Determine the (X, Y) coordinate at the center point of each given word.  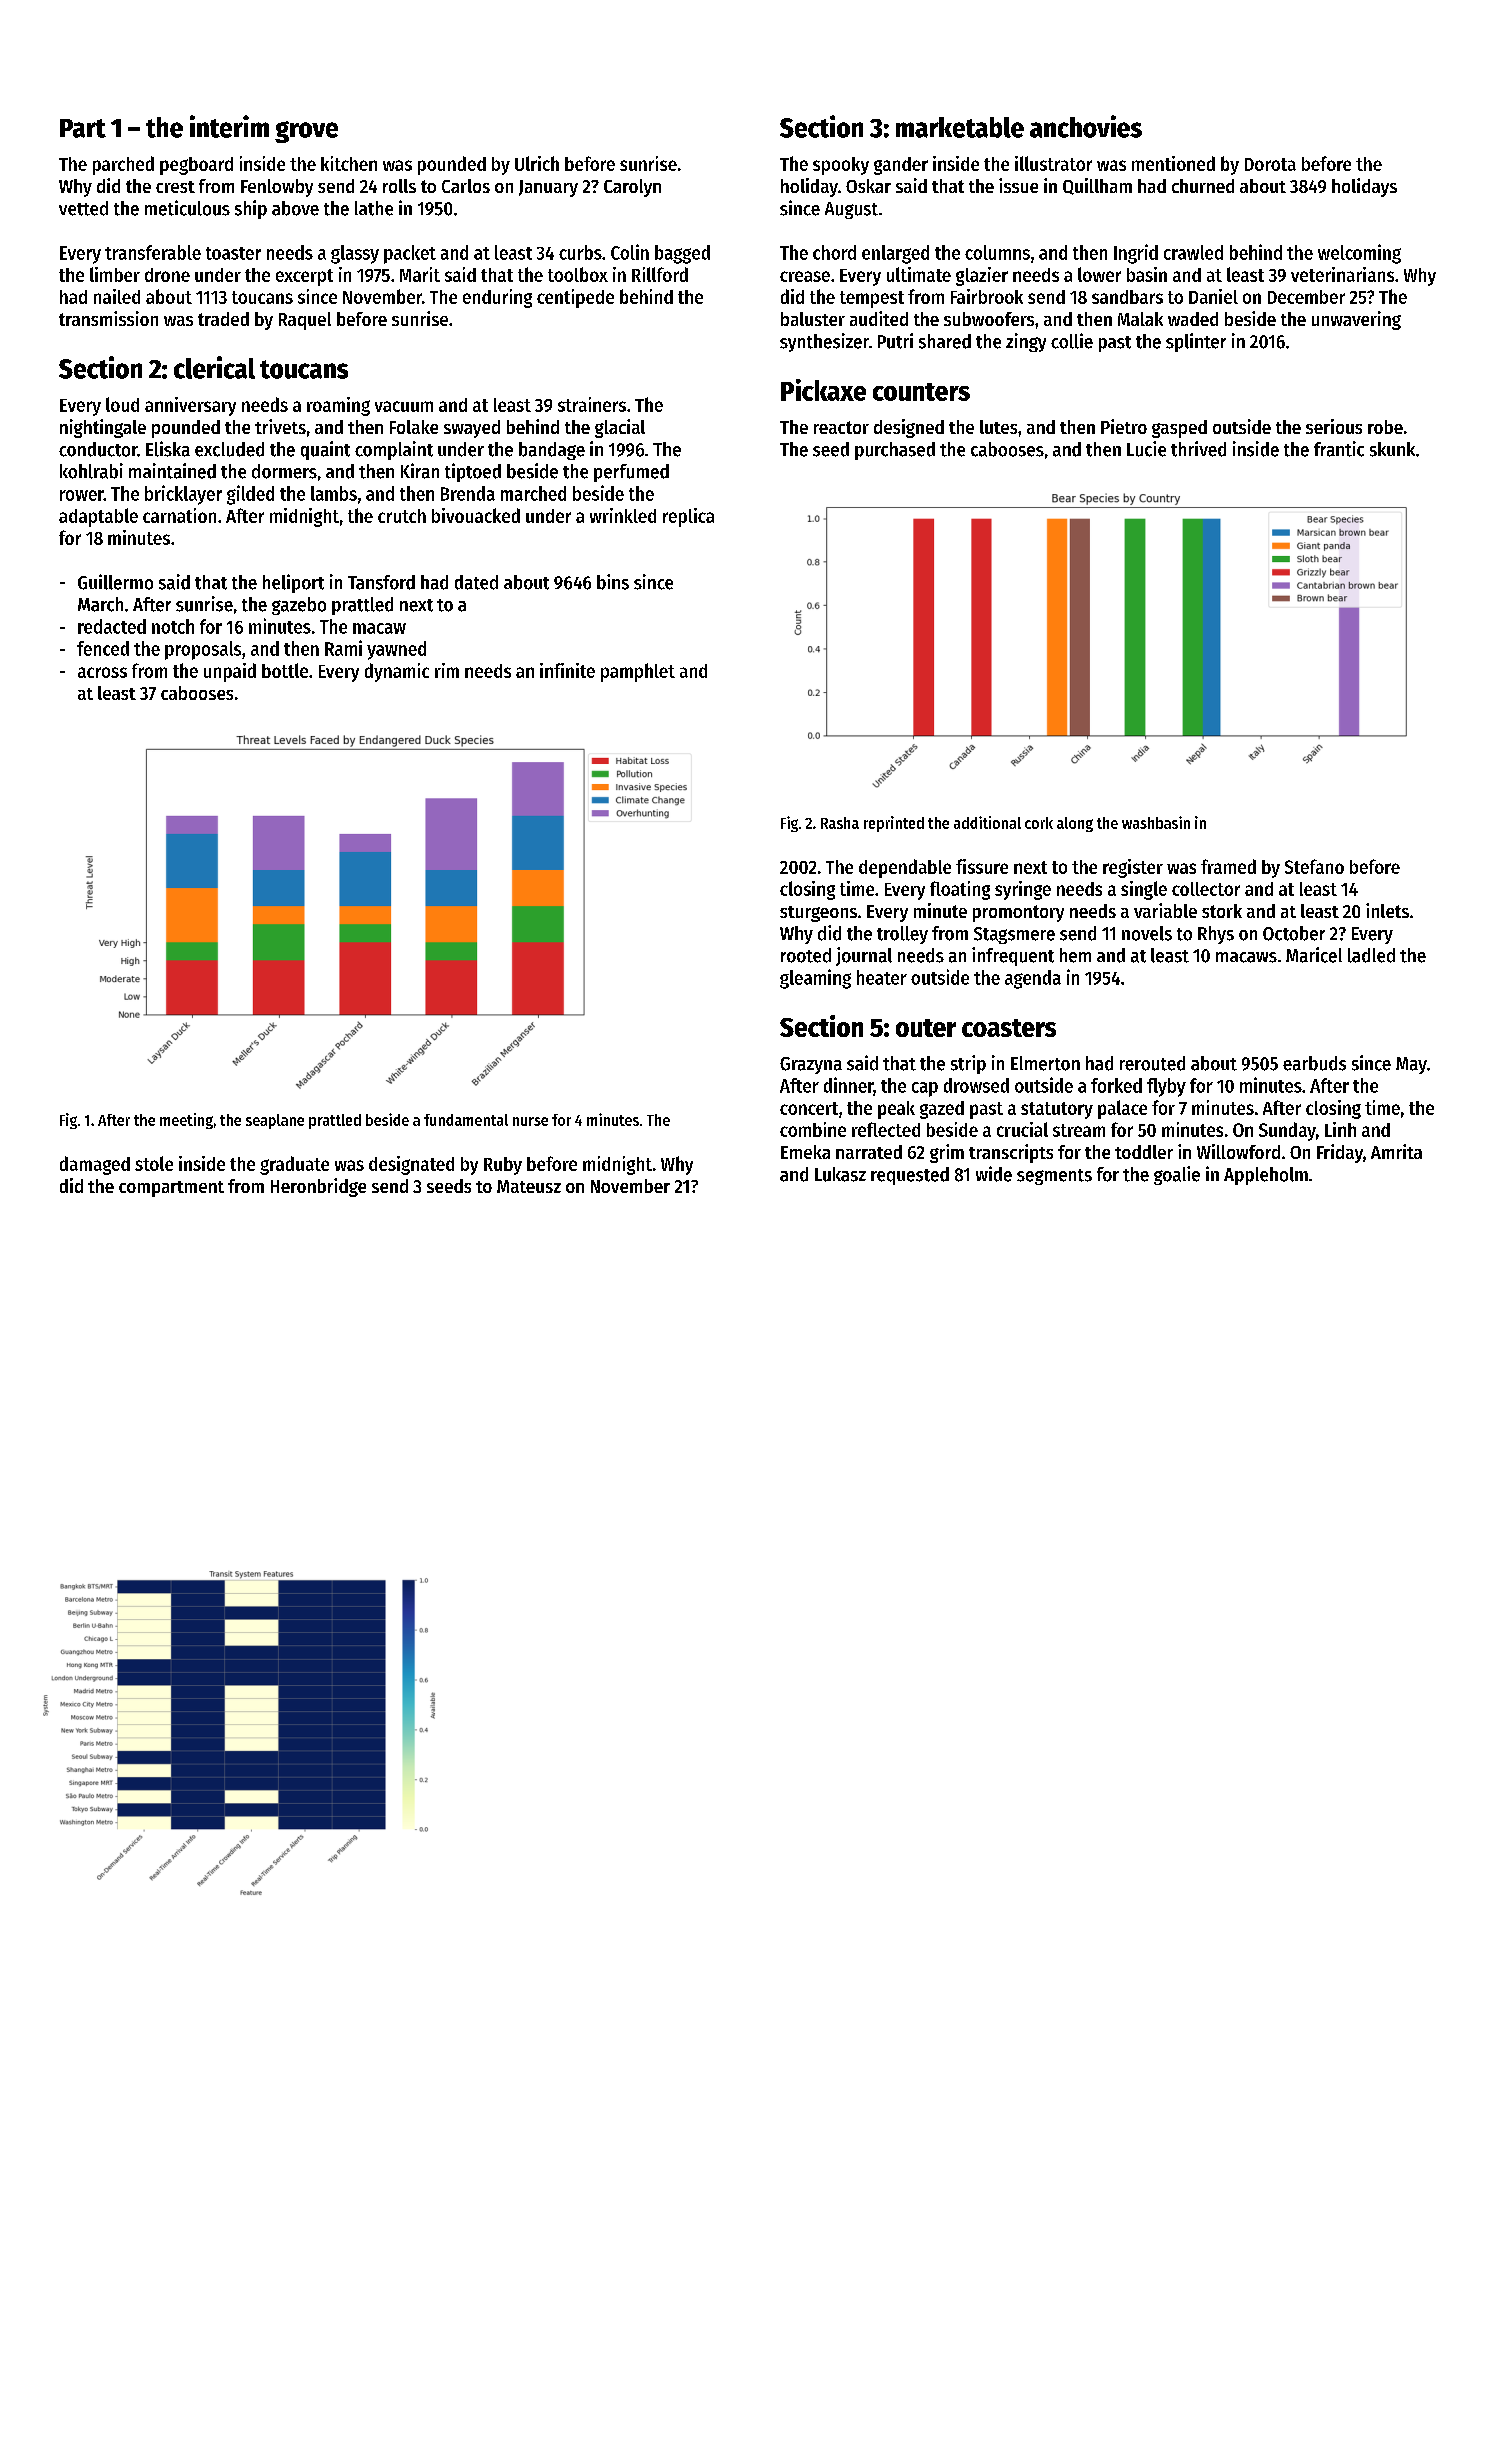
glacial (620, 428)
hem (1075, 955)
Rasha (840, 823)
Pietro (1124, 426)
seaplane (275, 1121)
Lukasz (840, 1174)
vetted (83, 208)
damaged (95, 1165)
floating (960, 890)
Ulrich (537, 163)
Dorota (1270, 164)
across (102, 672)
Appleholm (1266, 1176)
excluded (229, 449)
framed (1228, 866)
